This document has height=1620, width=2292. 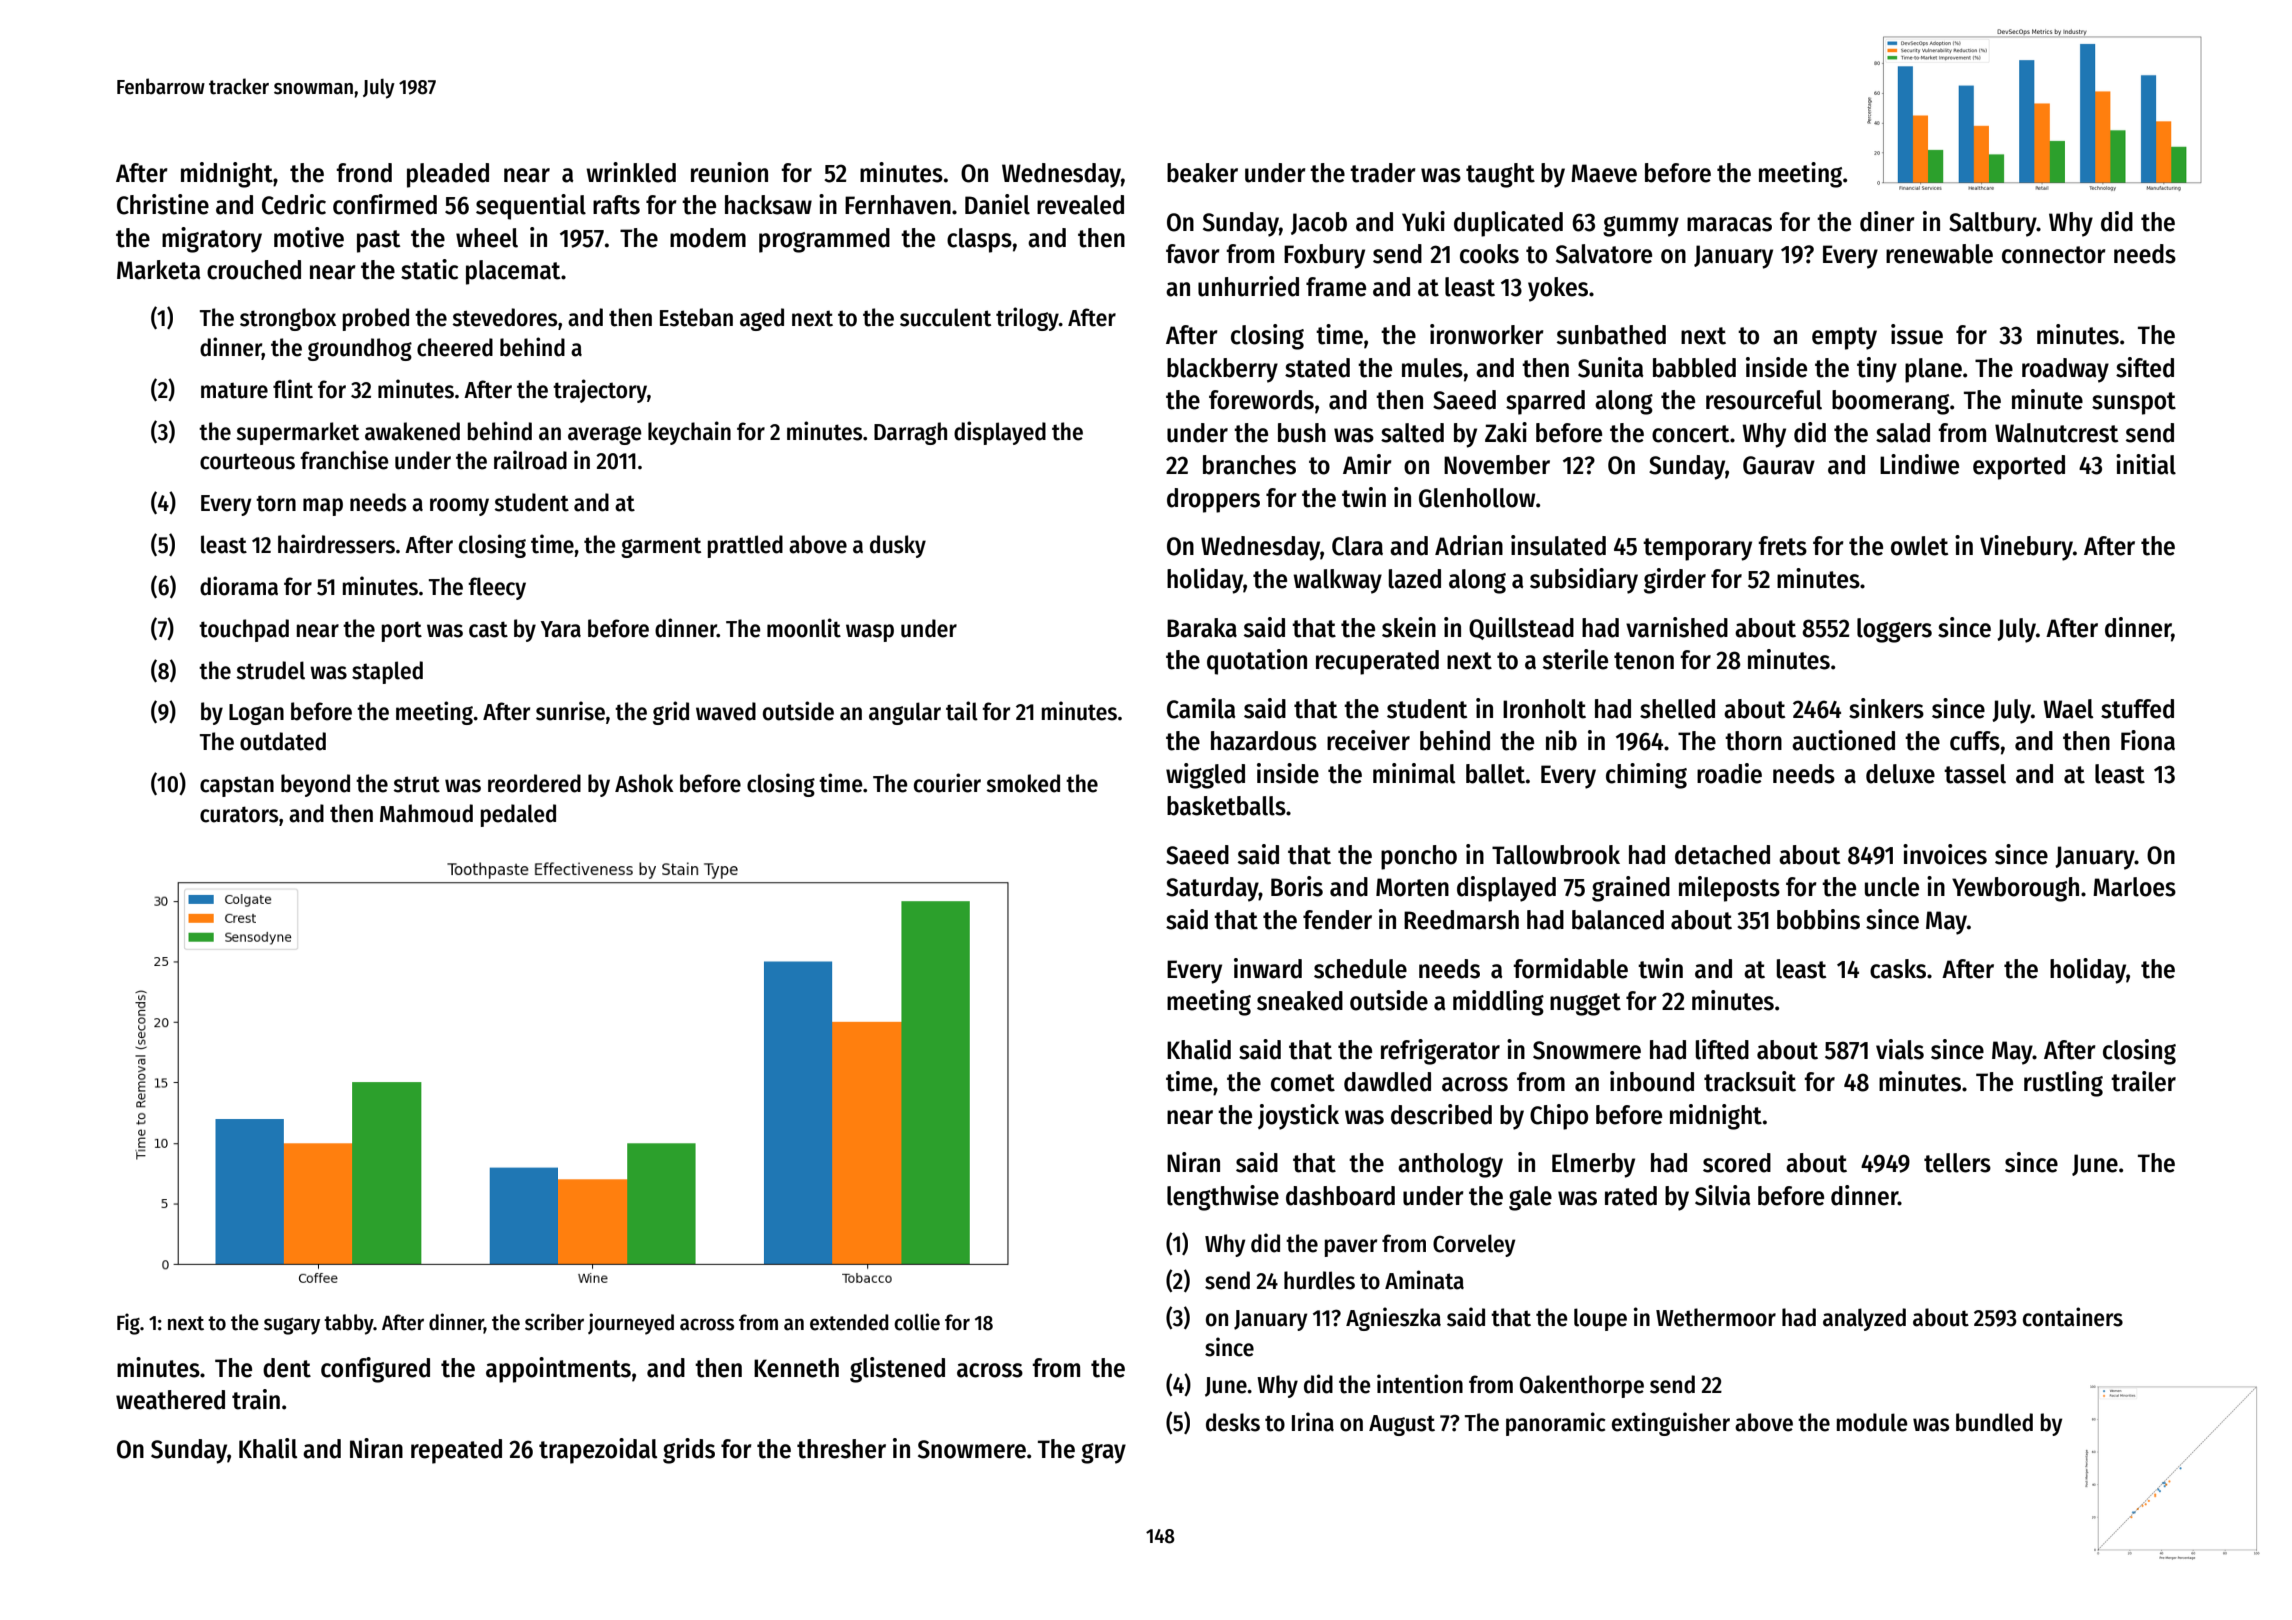 I want to click on thorn, so click(x=1753, y=741).
